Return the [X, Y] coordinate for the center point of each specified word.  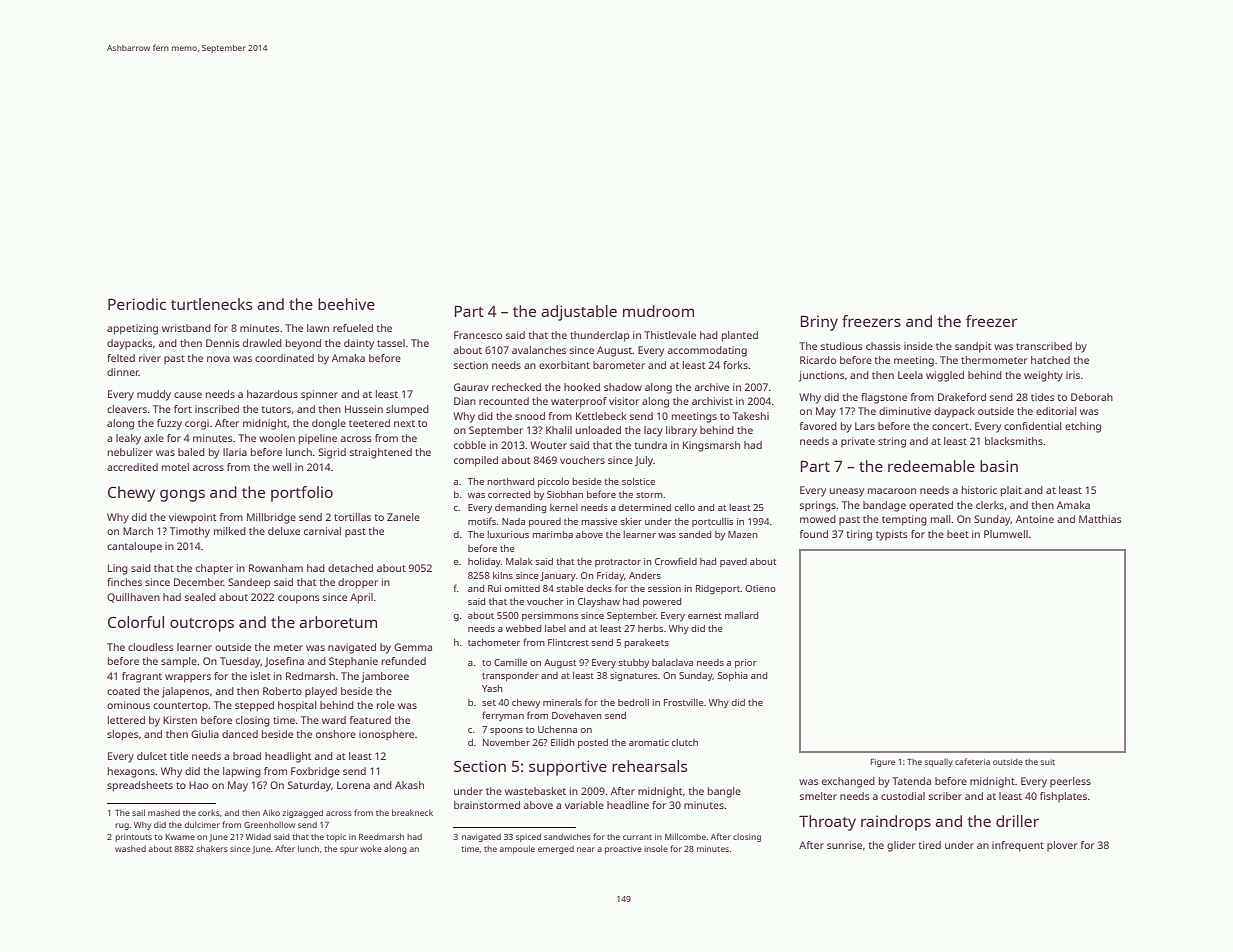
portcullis [713, 522]
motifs [482, 521]
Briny [819, 323]
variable [584, 805]
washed [130, 848]
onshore [336, 734]
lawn [318, 328]
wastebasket [535, 791]
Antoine [1035, 519]
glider [901, 846]
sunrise [844, 845]
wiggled [945, 376]
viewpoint [192, 518]
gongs [182, 495]
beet [958, 534]
